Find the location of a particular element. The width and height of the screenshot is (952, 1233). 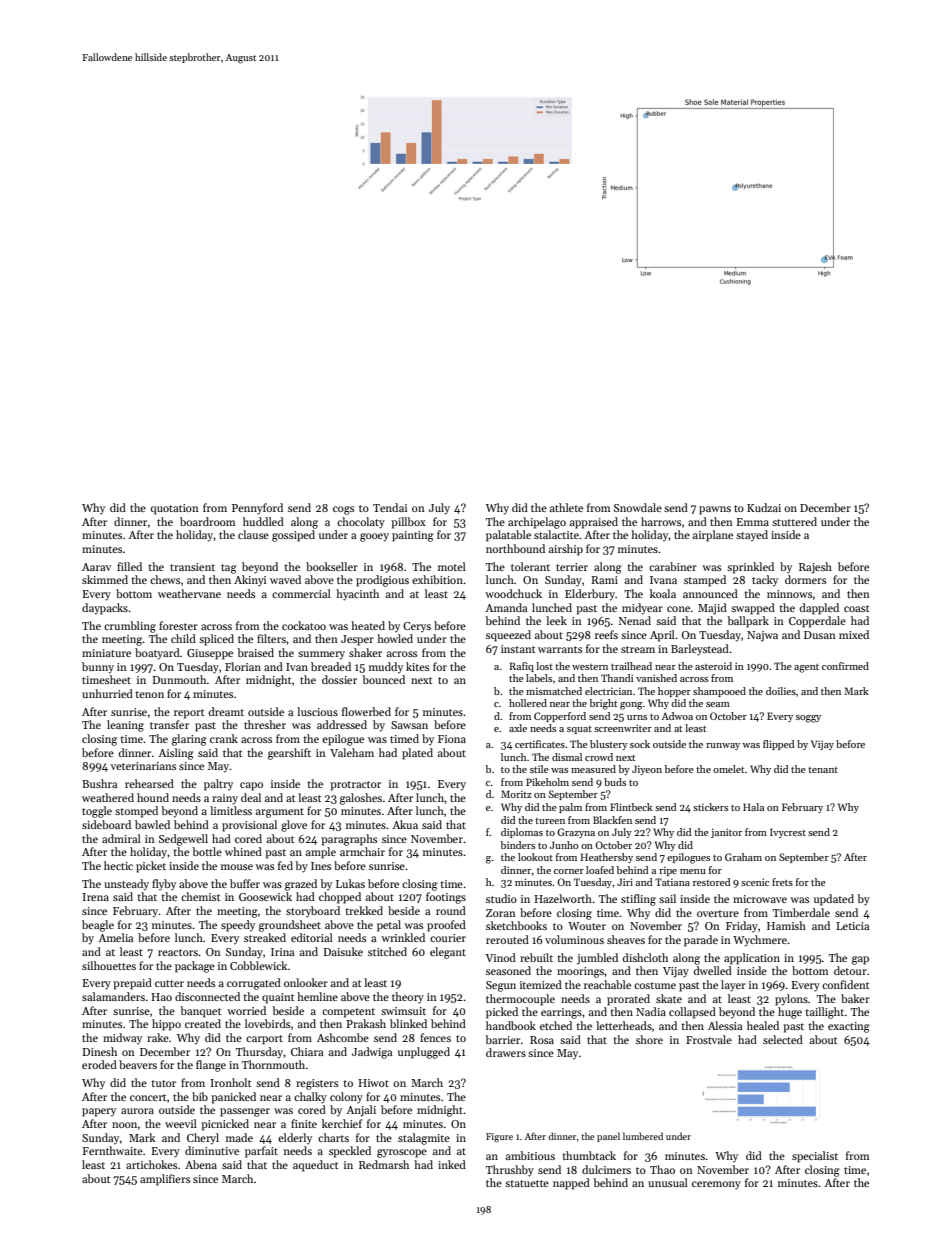

dormers is located at coordinates (805, 579).
